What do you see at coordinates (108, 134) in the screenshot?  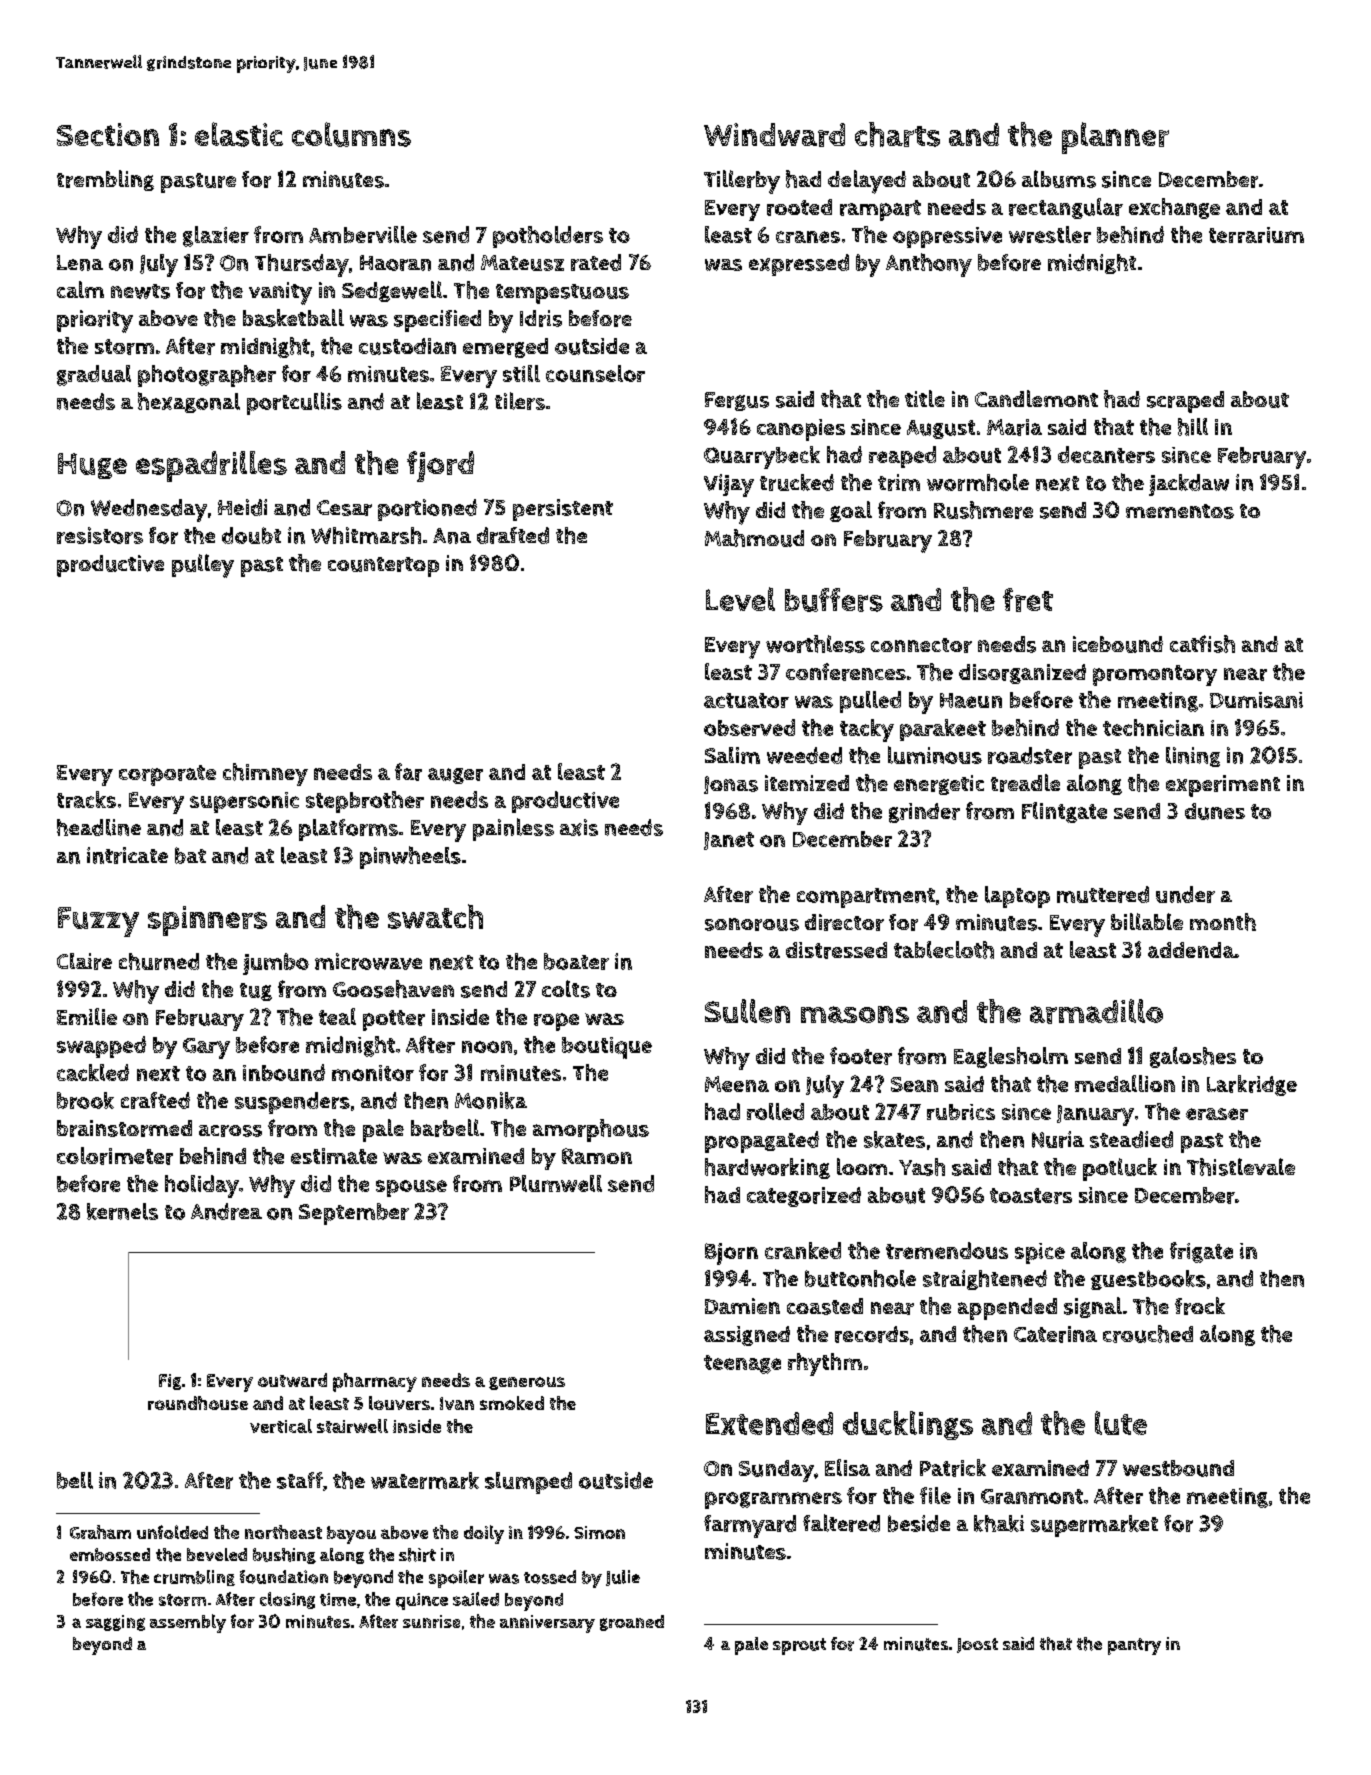 I see `Section` at bounding box center [108, 134].
